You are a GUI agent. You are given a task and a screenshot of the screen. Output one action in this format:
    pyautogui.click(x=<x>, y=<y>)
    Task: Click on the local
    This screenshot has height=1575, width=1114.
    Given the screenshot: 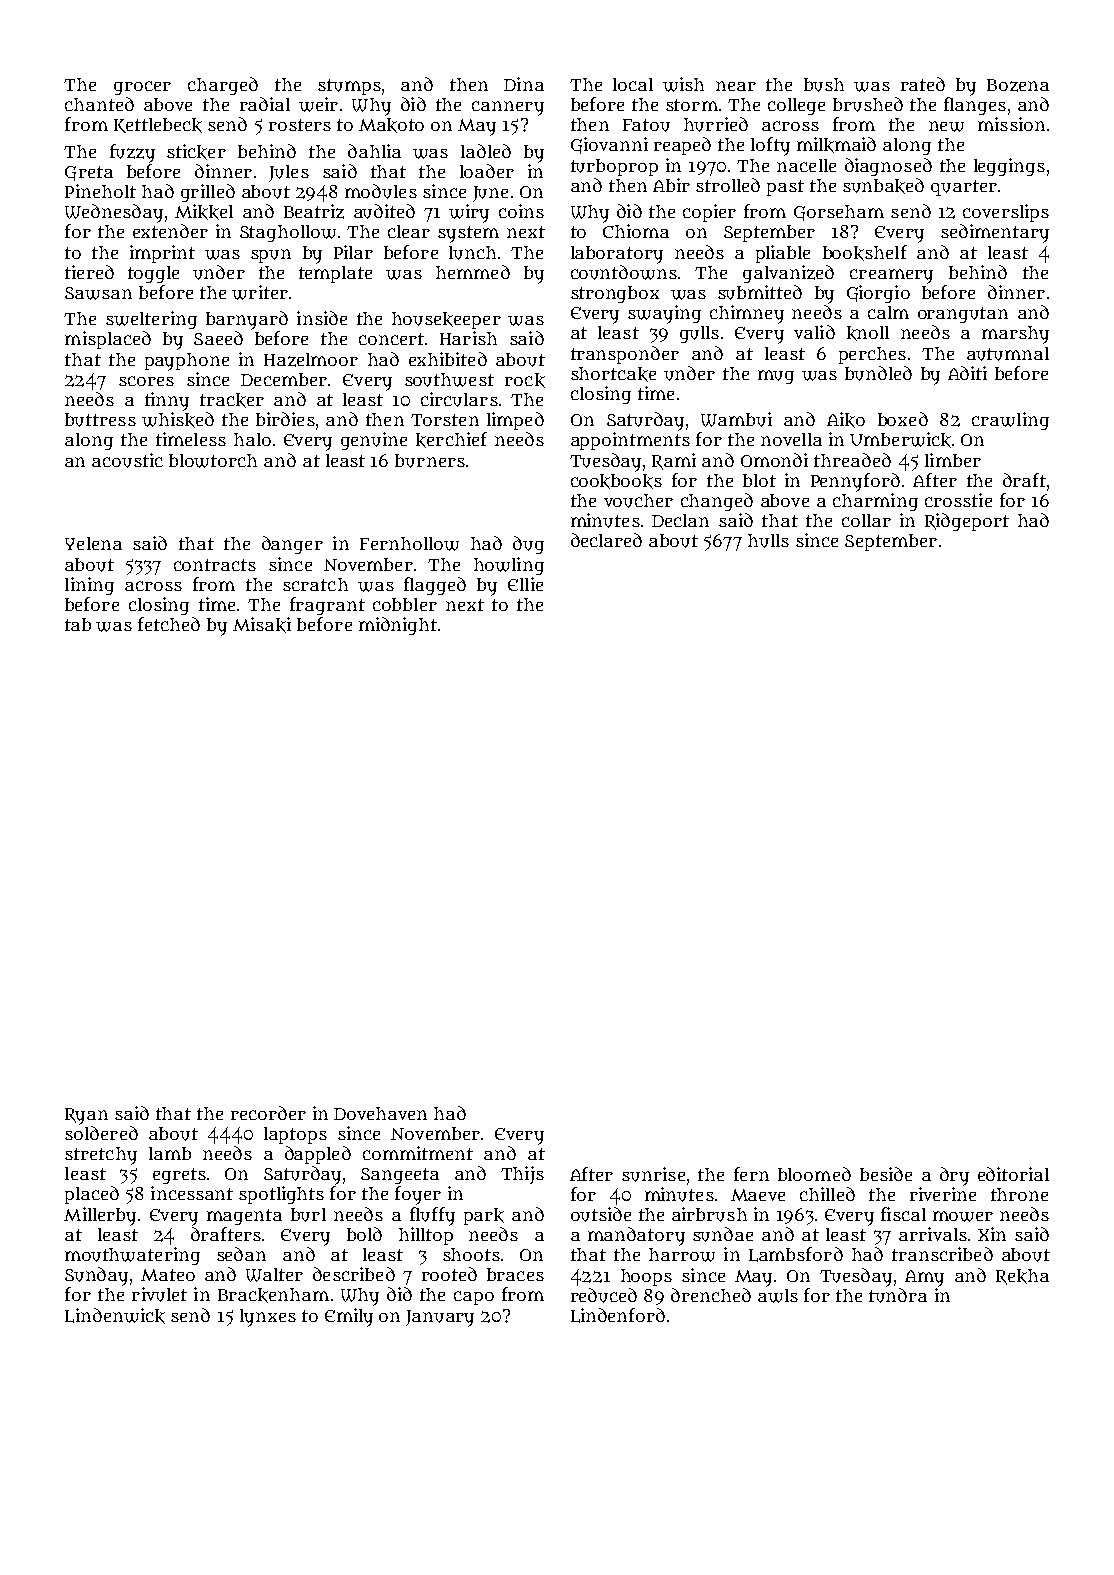 What is the action you would take?
    pyautogui.click(x=633, y=84)
